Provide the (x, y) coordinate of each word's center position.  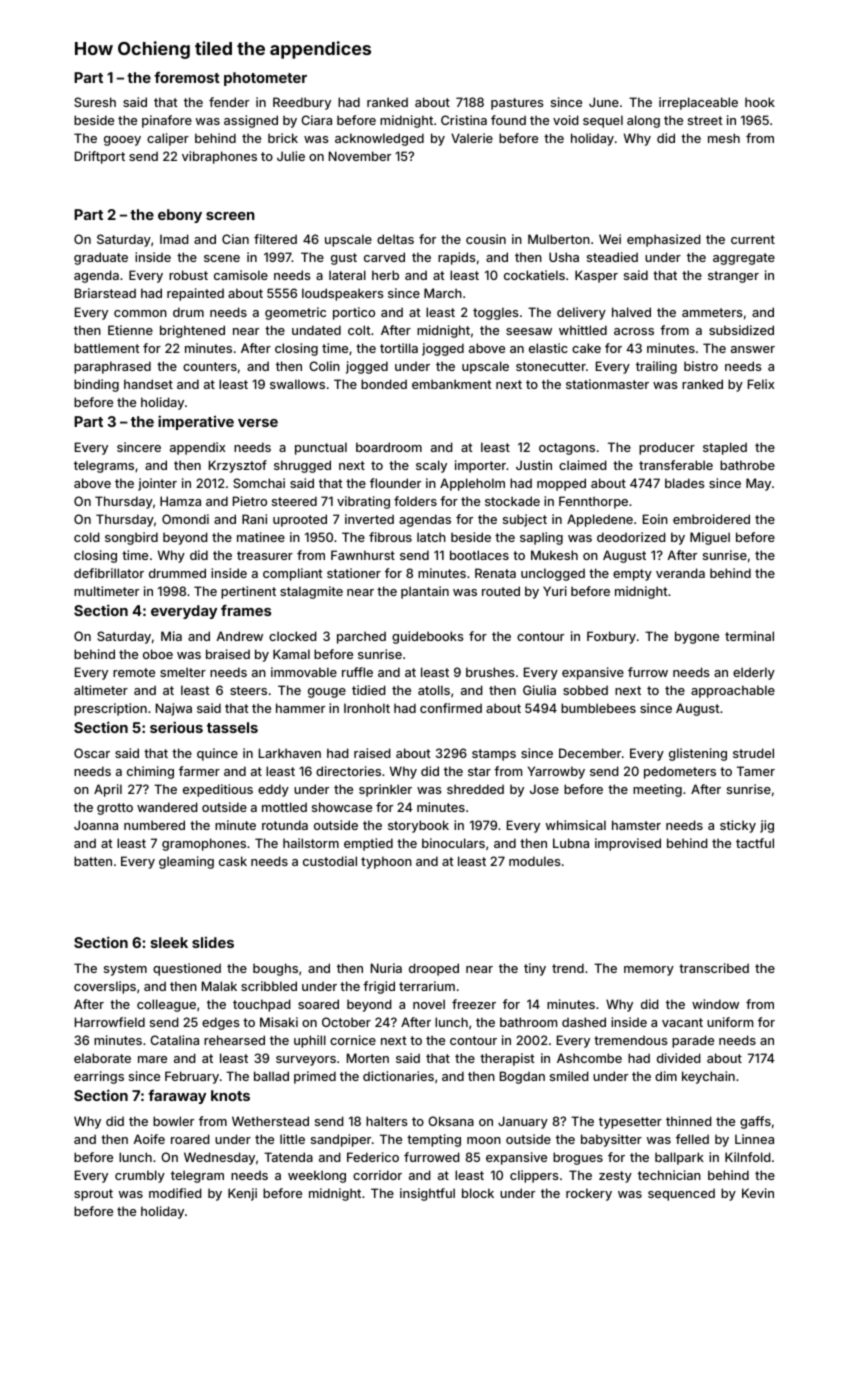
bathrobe (747, 465)
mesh (724, 138)
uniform (730, 1022)
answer (753, 349)
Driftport (100, 157)
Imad (174, 239)
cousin (486, 239)
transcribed (714, 968)
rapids (456, 258)
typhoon (386, 862)
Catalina (174, 1040)
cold (87, 537)
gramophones (204, 844)
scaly (431, 466)
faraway (177, 1097)
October (346, 1022)
